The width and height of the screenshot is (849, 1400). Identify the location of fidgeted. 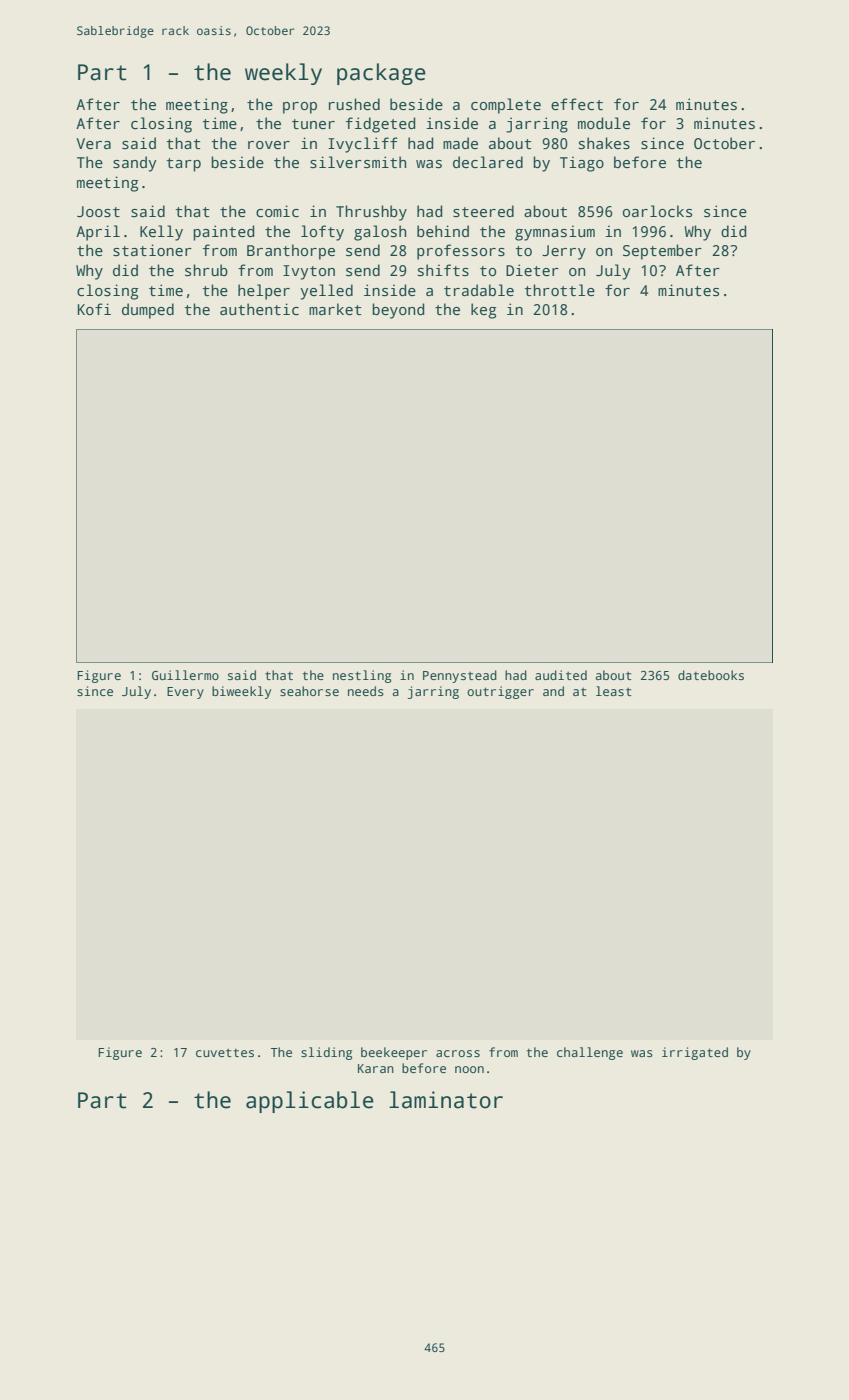
(380, 125).
